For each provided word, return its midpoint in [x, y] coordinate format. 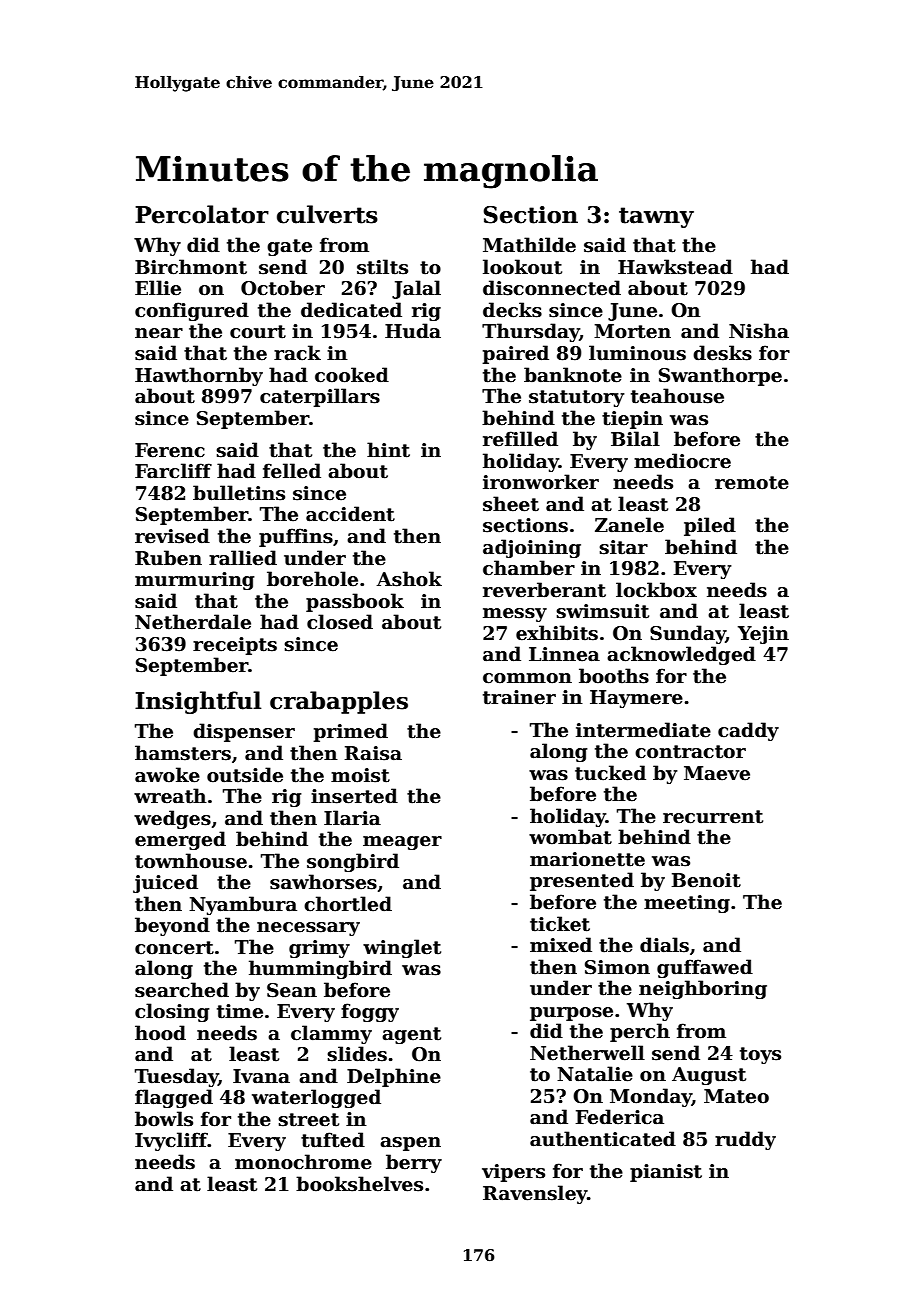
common [527, 678]
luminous [637, 353]
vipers [513, 1173]
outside [245, 775]
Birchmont [191, 267]
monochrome [303, 1162]
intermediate [643, 730]
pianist [666, 1173]
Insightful [198, 702]
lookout [522, 267]
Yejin [763, 635]
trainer [519, 697]
